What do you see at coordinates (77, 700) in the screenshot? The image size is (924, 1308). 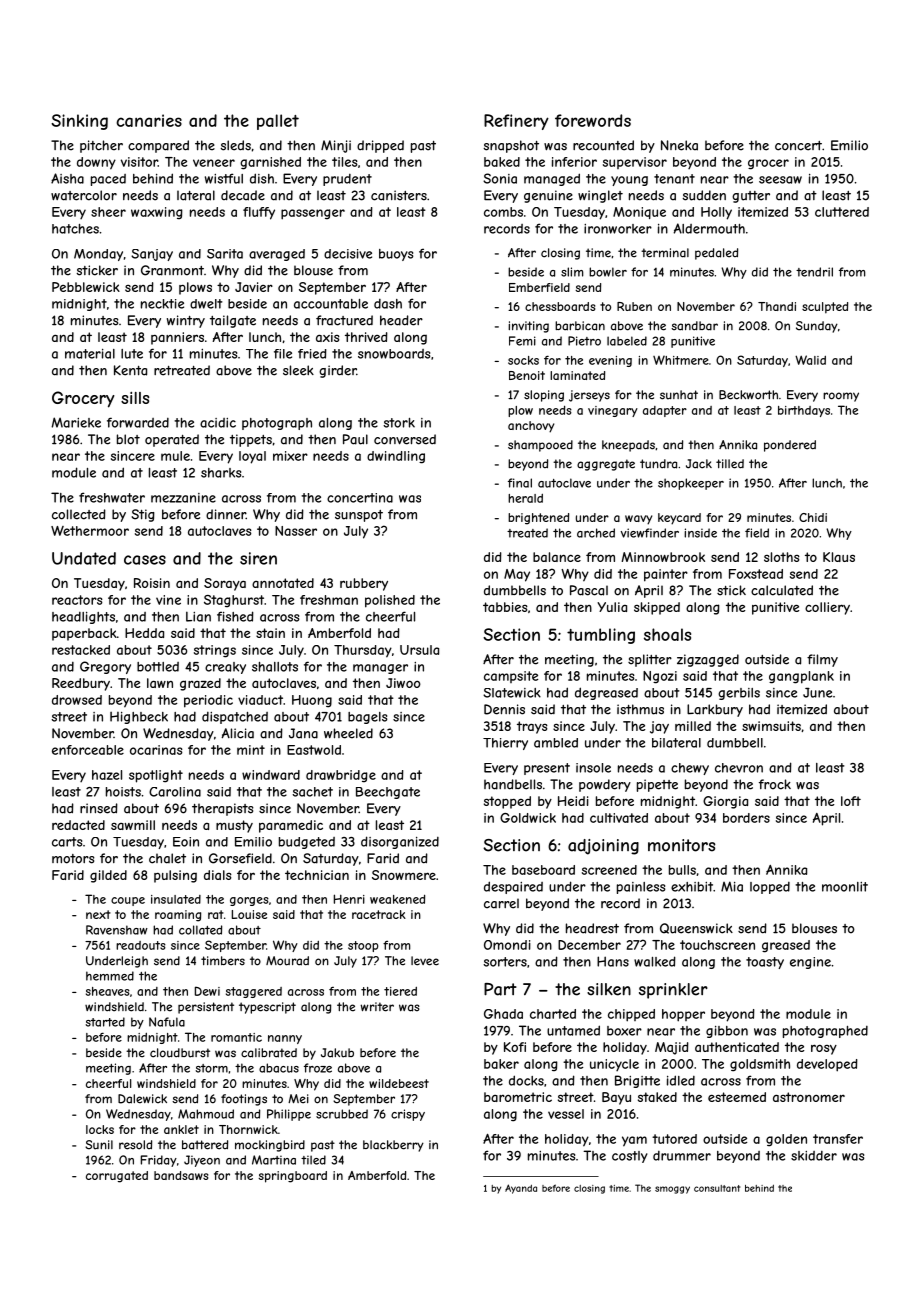 I see `drowsed` at bounding box center [77, 700].
